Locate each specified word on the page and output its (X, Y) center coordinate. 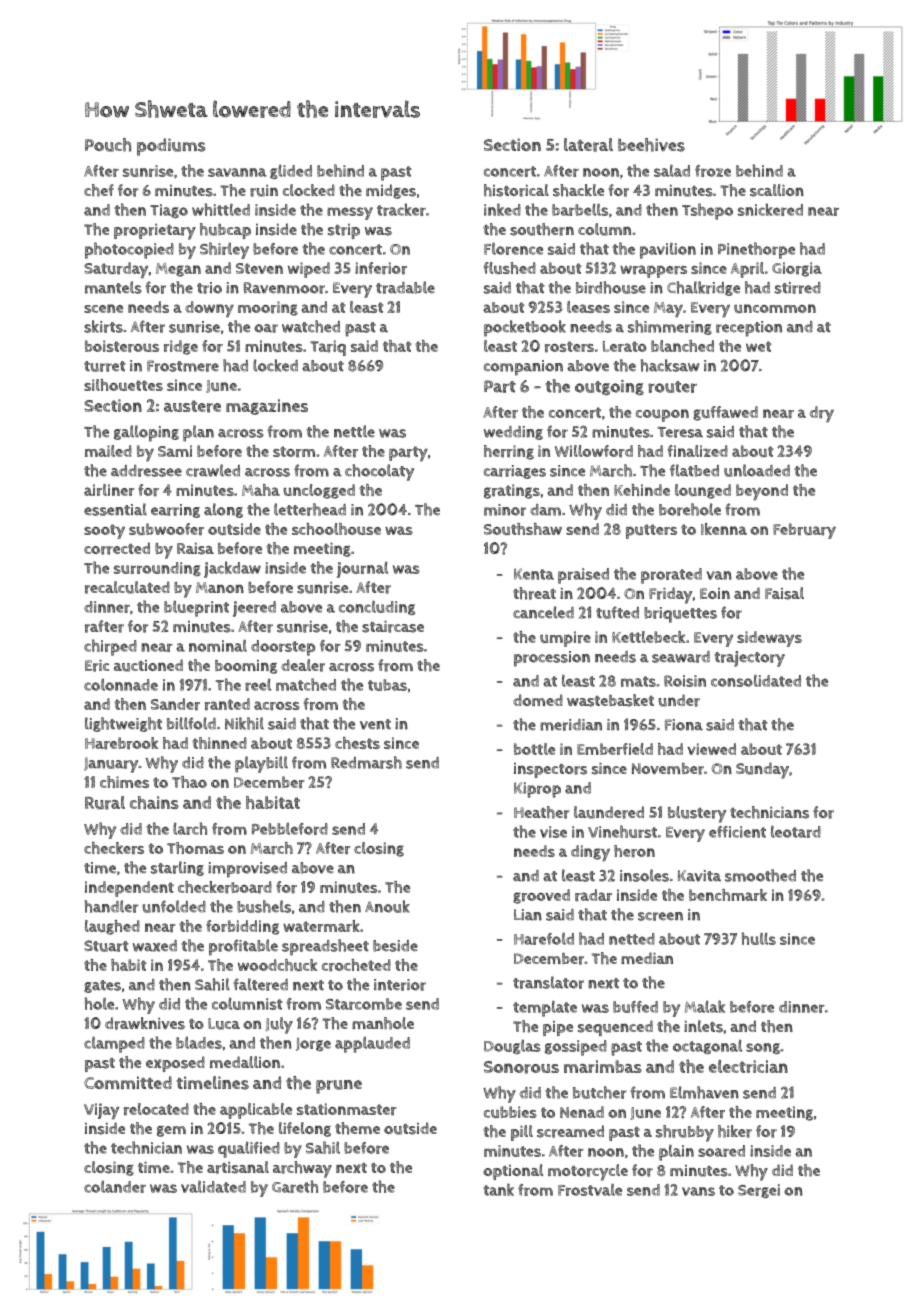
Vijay (101, 1111)
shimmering (670, 327)
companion (523, 368)
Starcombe (364, 1004)
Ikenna (724, 529)
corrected (117, 548)
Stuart (106, 946)
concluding (377, 608)
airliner (109, 490)
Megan (178, 270)
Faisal (784, 593)
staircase (393, 626)
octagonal (707, 1046)
